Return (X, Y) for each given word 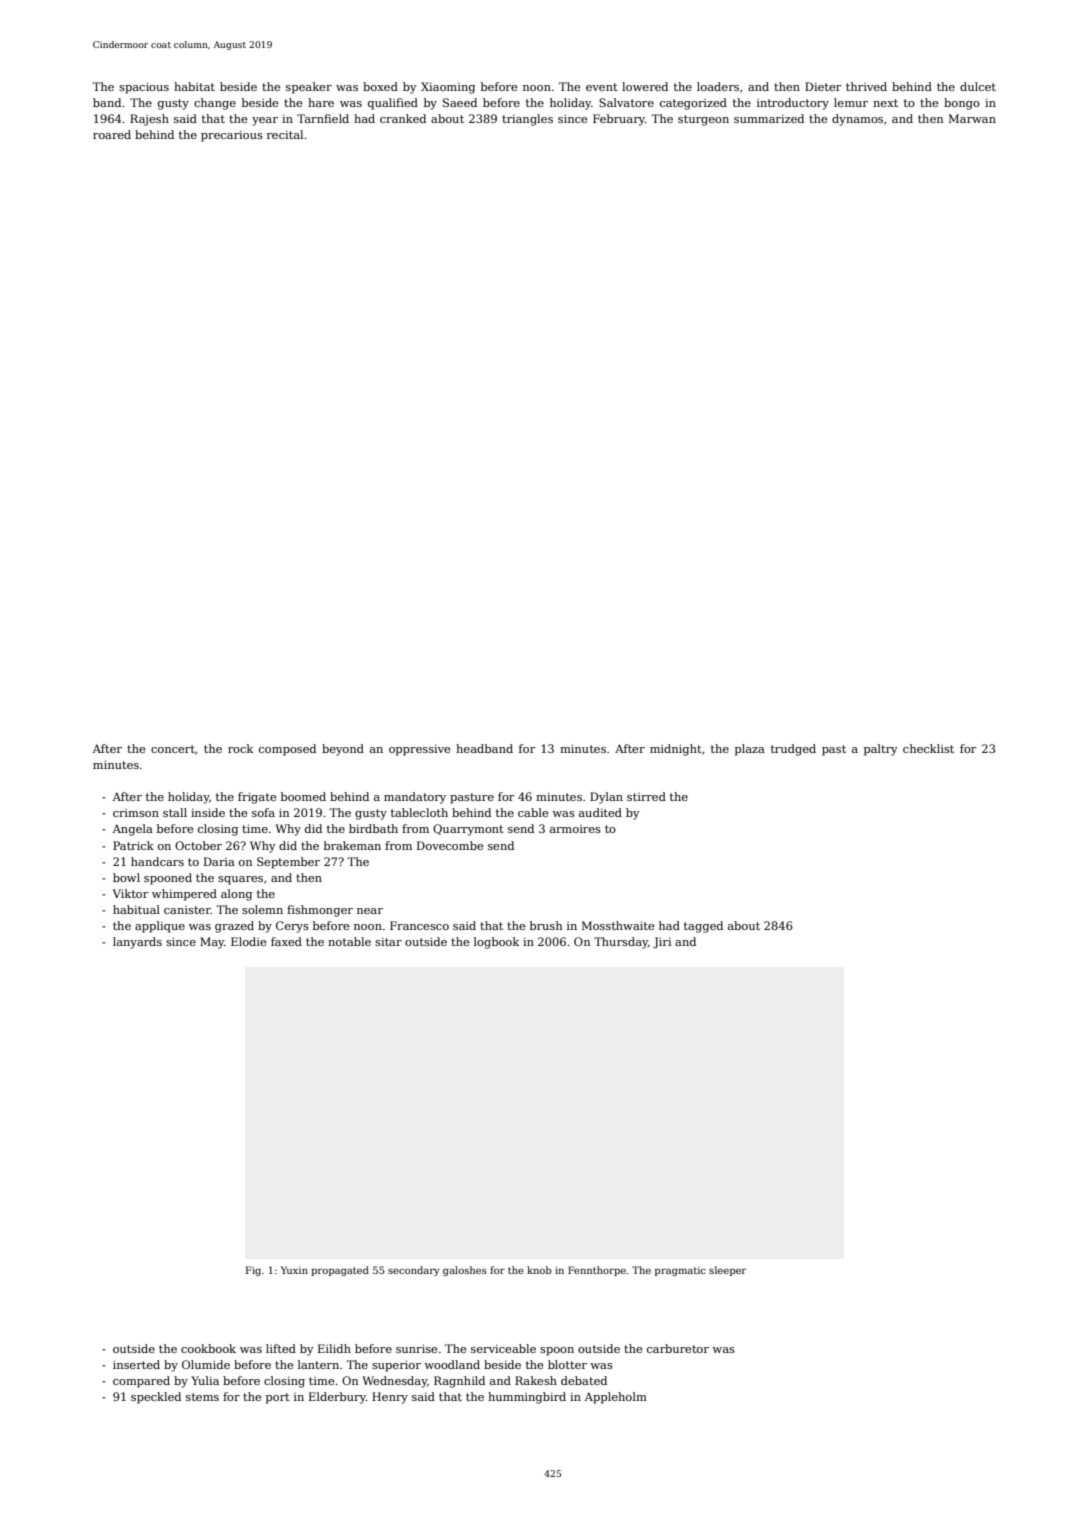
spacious (144, 88)
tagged (703, 927)
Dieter (823, 86)
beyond (343, 750)
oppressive (419, 750)
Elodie (248, 941)
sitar (388, 942)
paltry (881, 750)
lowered (645, 86)
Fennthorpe (597, 1271)
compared (141, 1382)
